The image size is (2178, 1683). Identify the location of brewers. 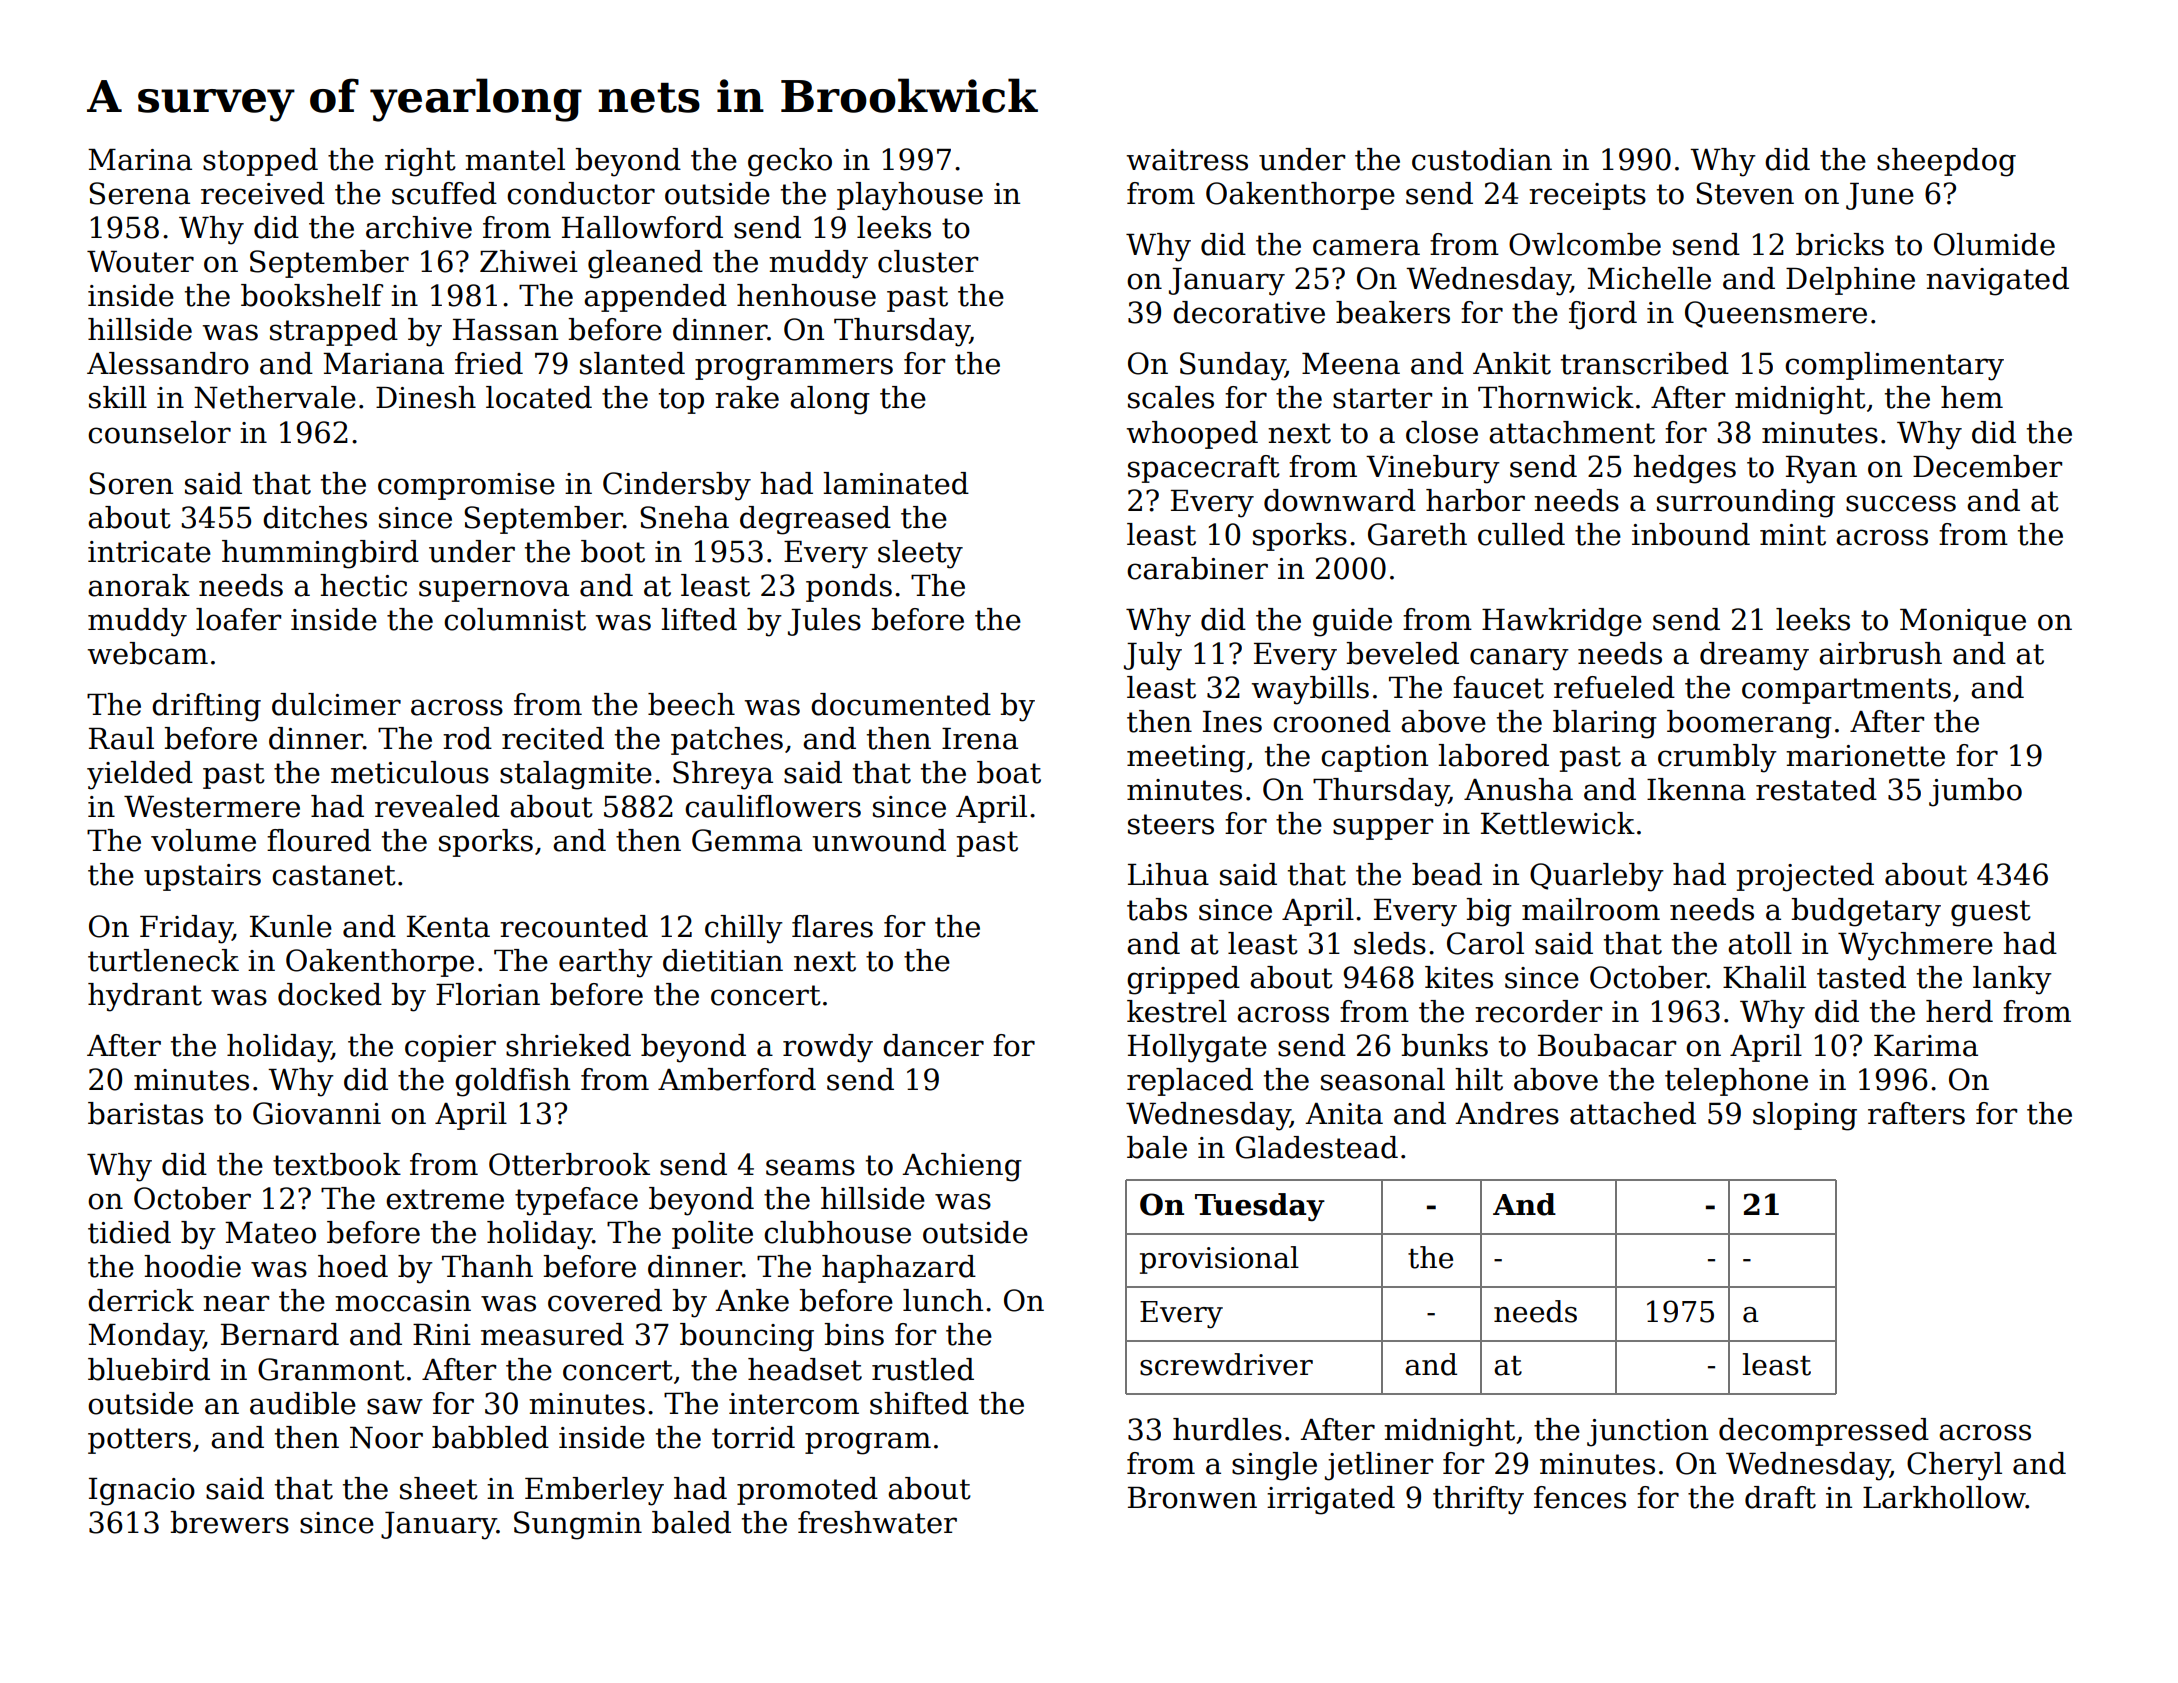
(229, 1522).
